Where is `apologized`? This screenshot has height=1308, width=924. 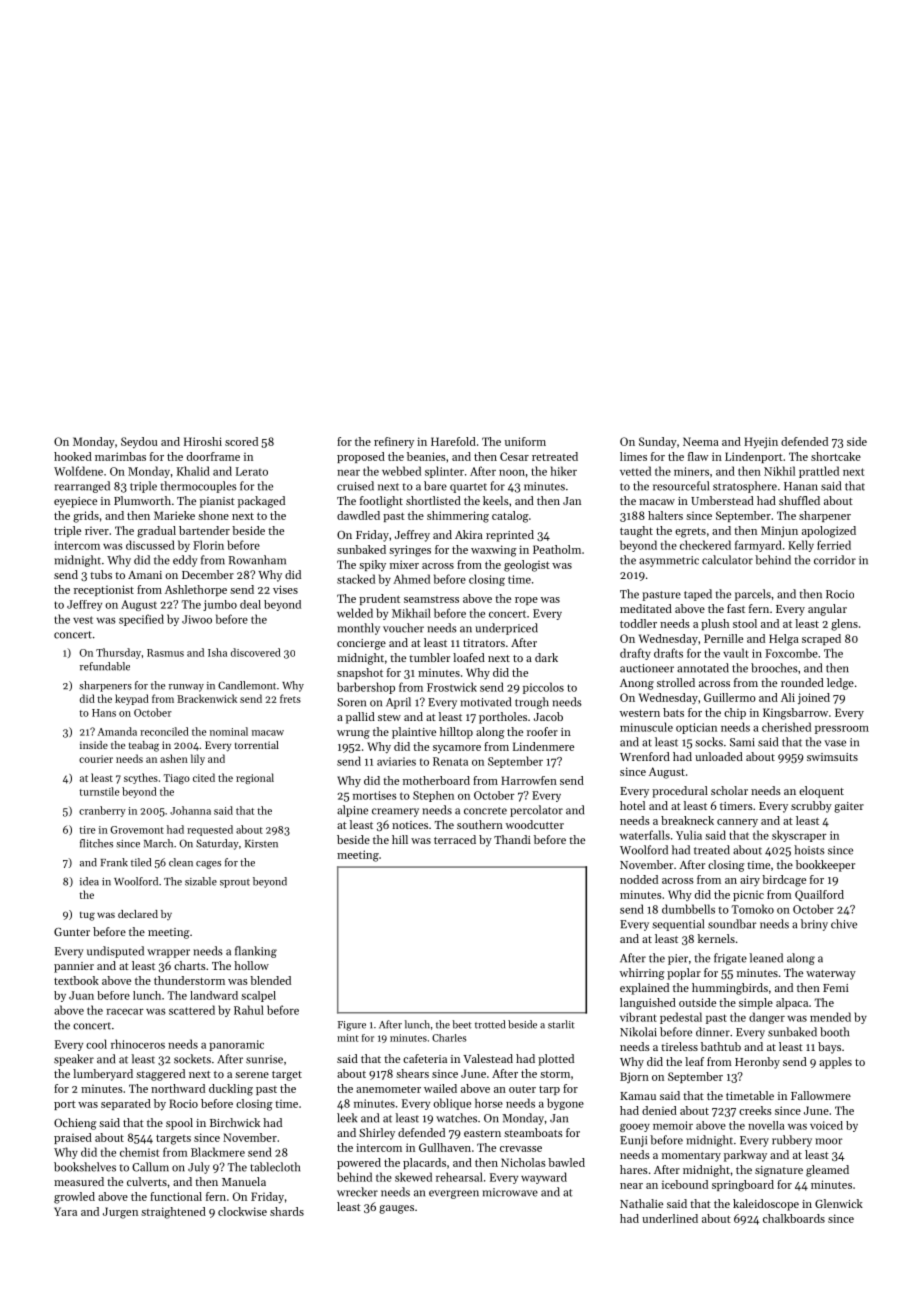 apologized is located at coordinates (829, 532).
